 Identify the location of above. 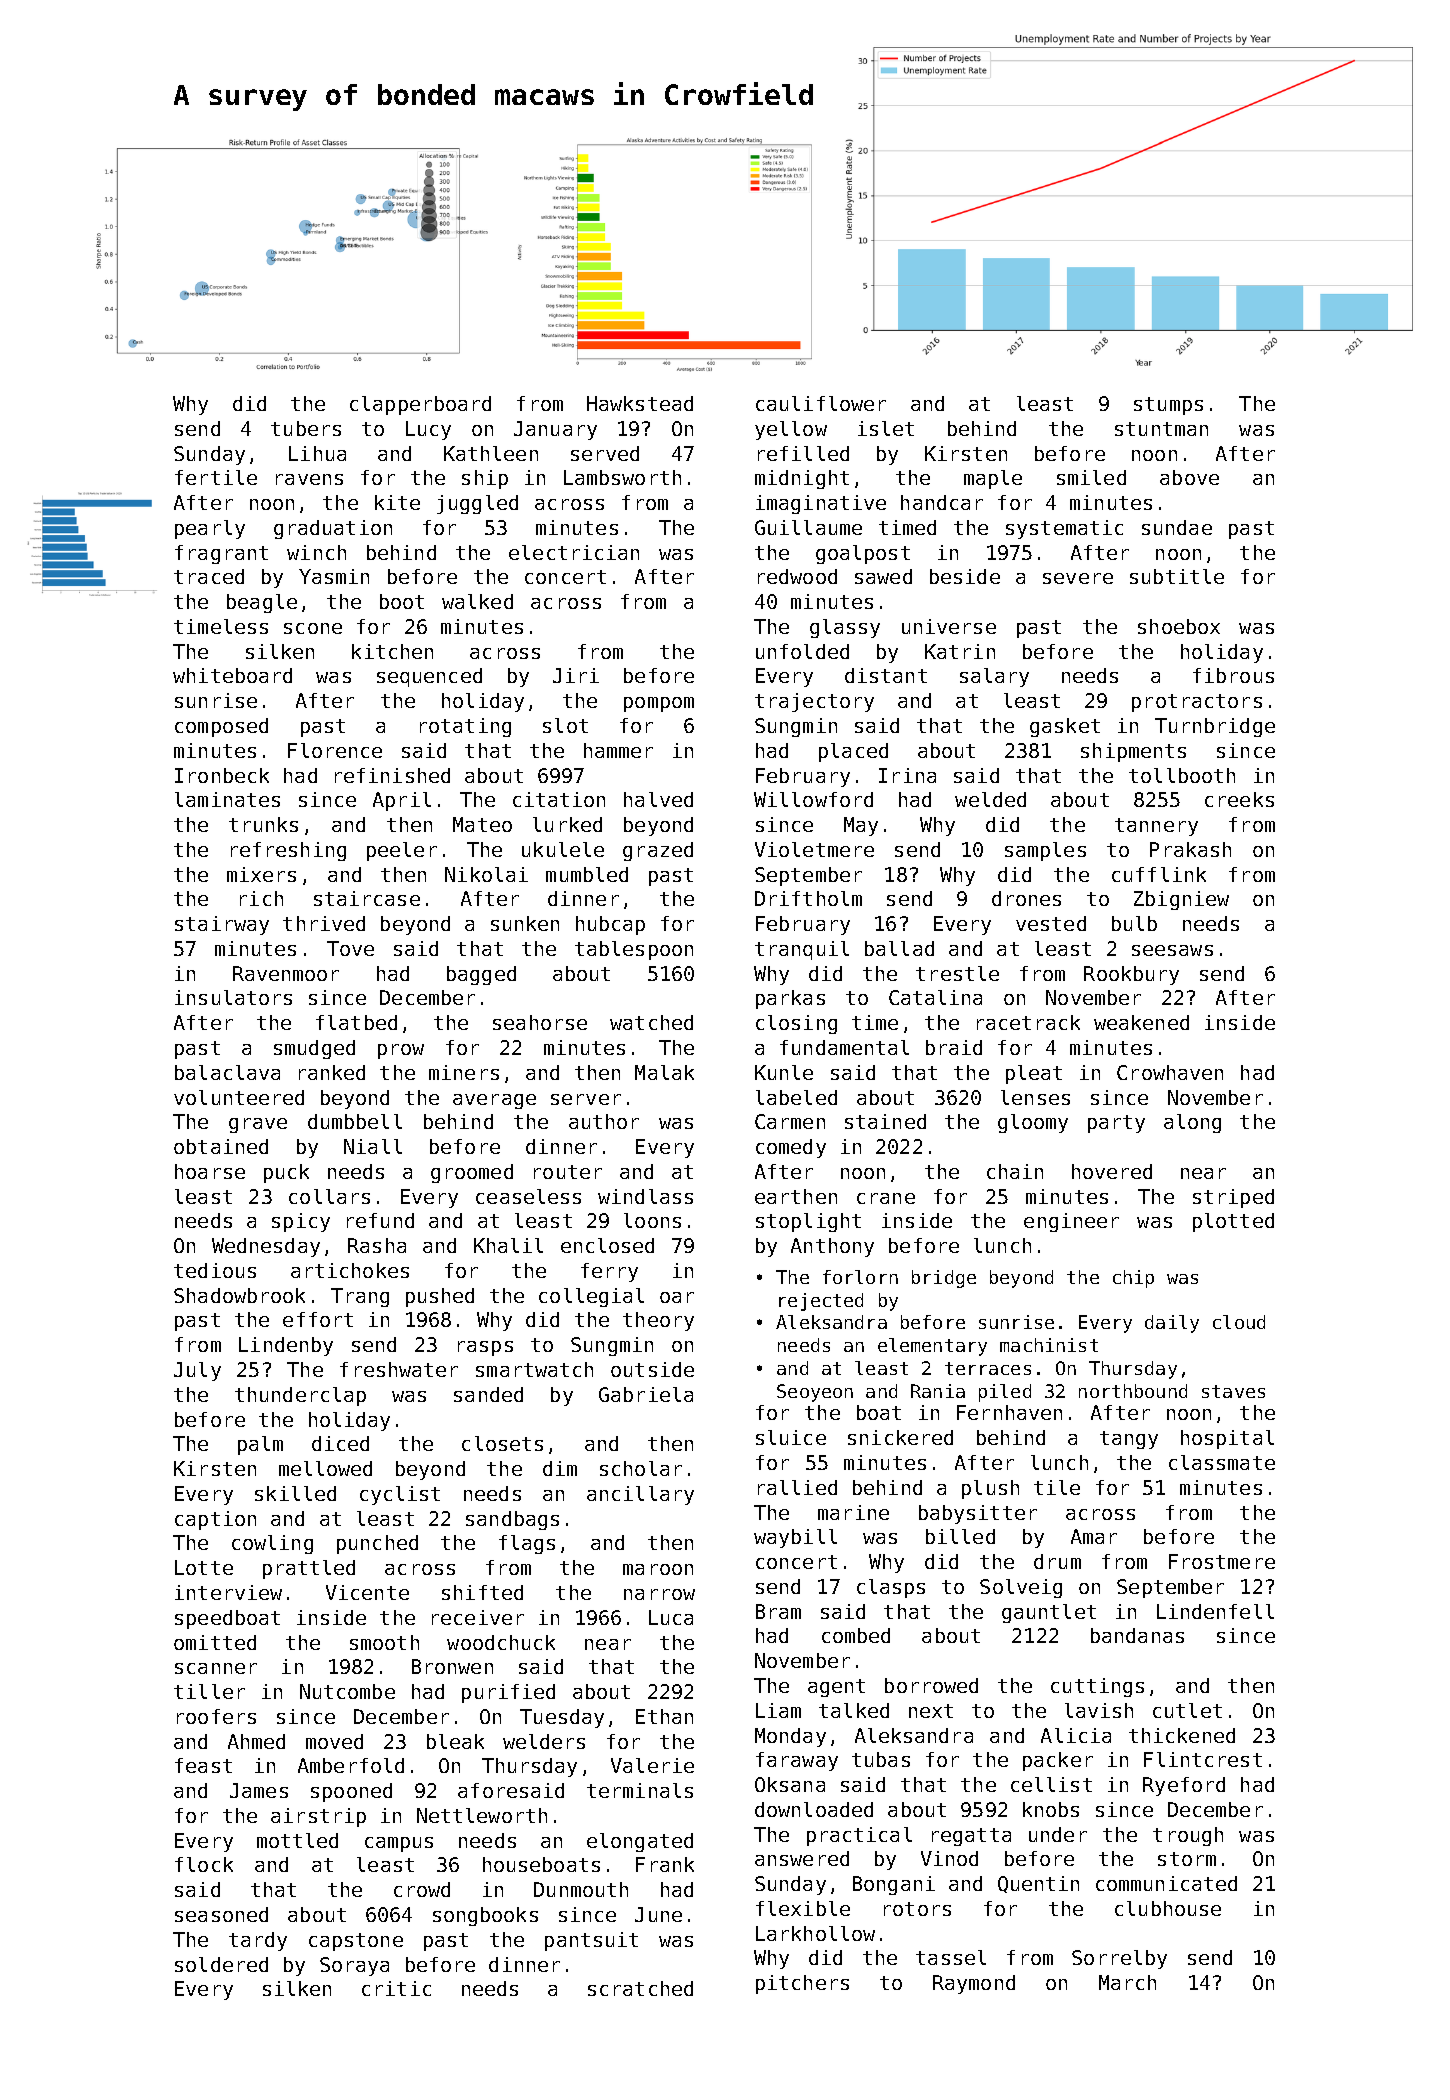
(1189, 477).
